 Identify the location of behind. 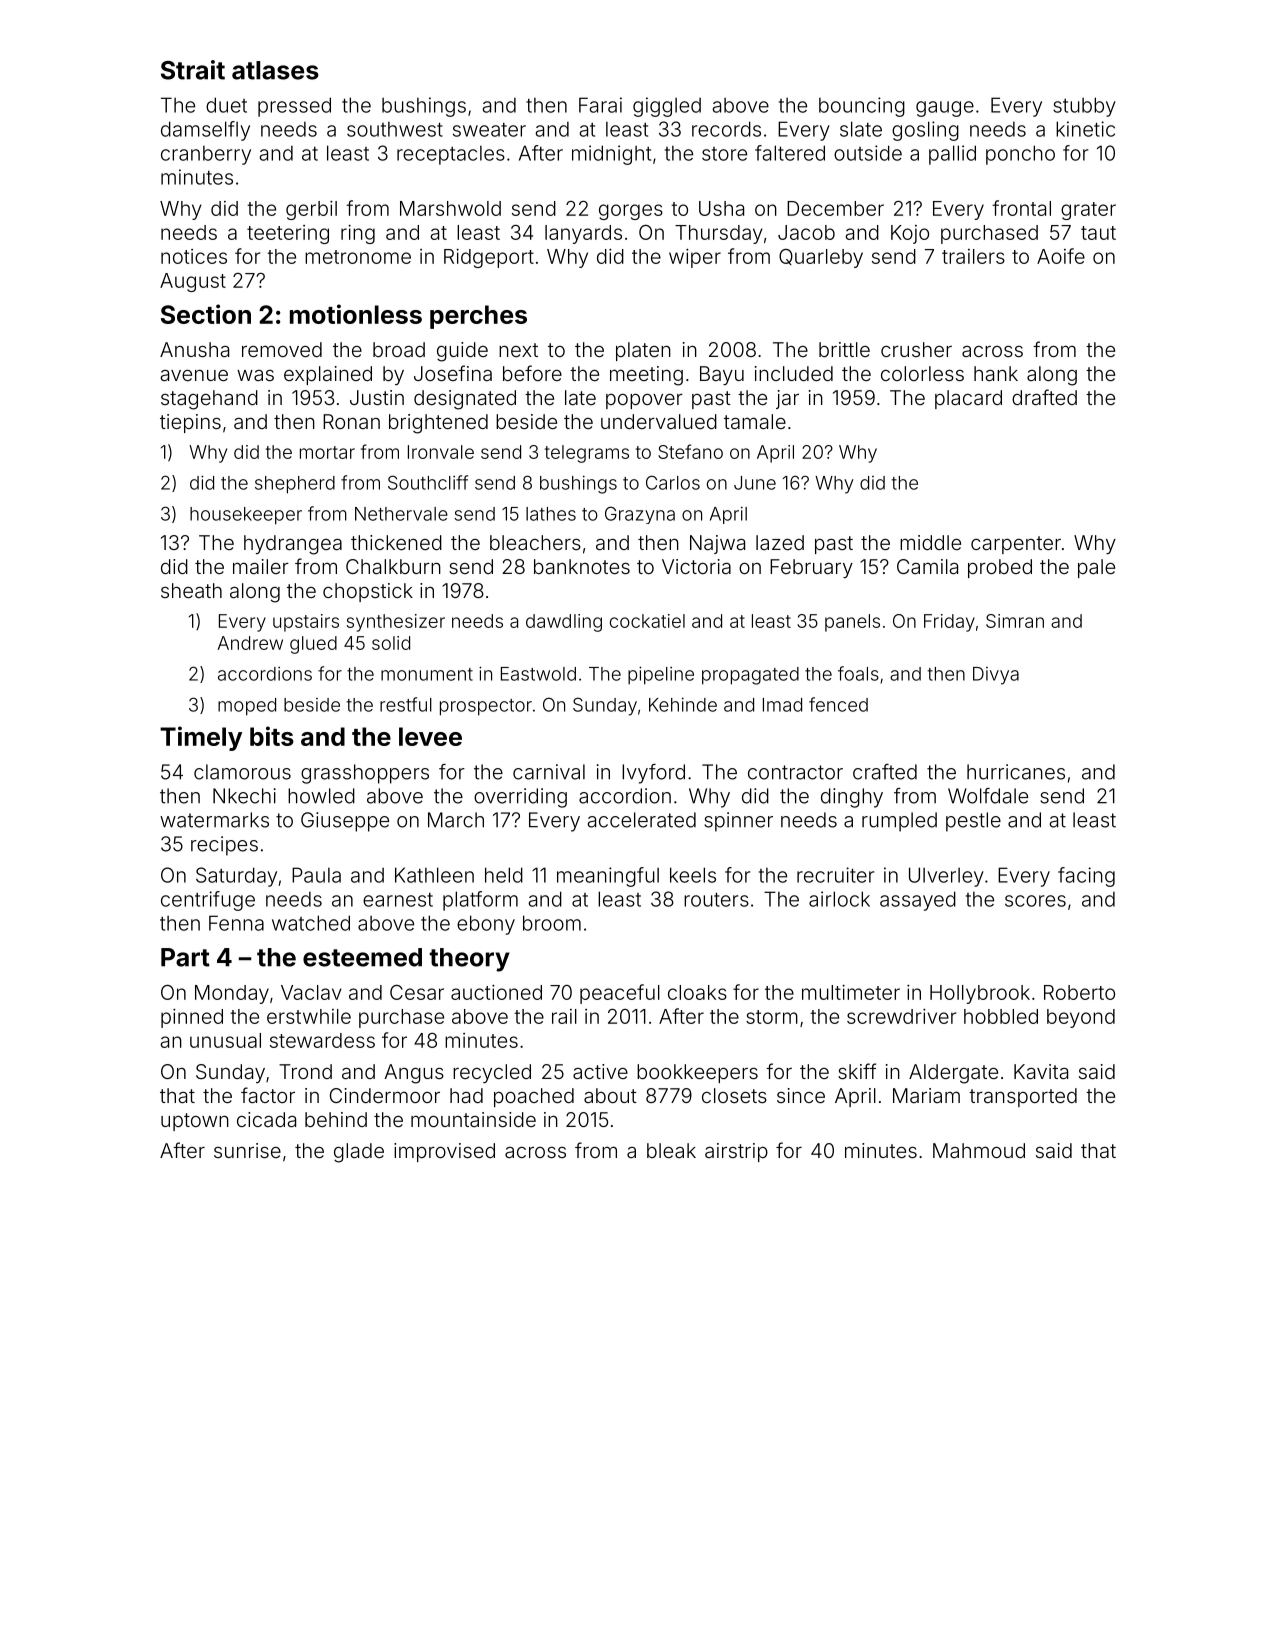
(336, 1119).
